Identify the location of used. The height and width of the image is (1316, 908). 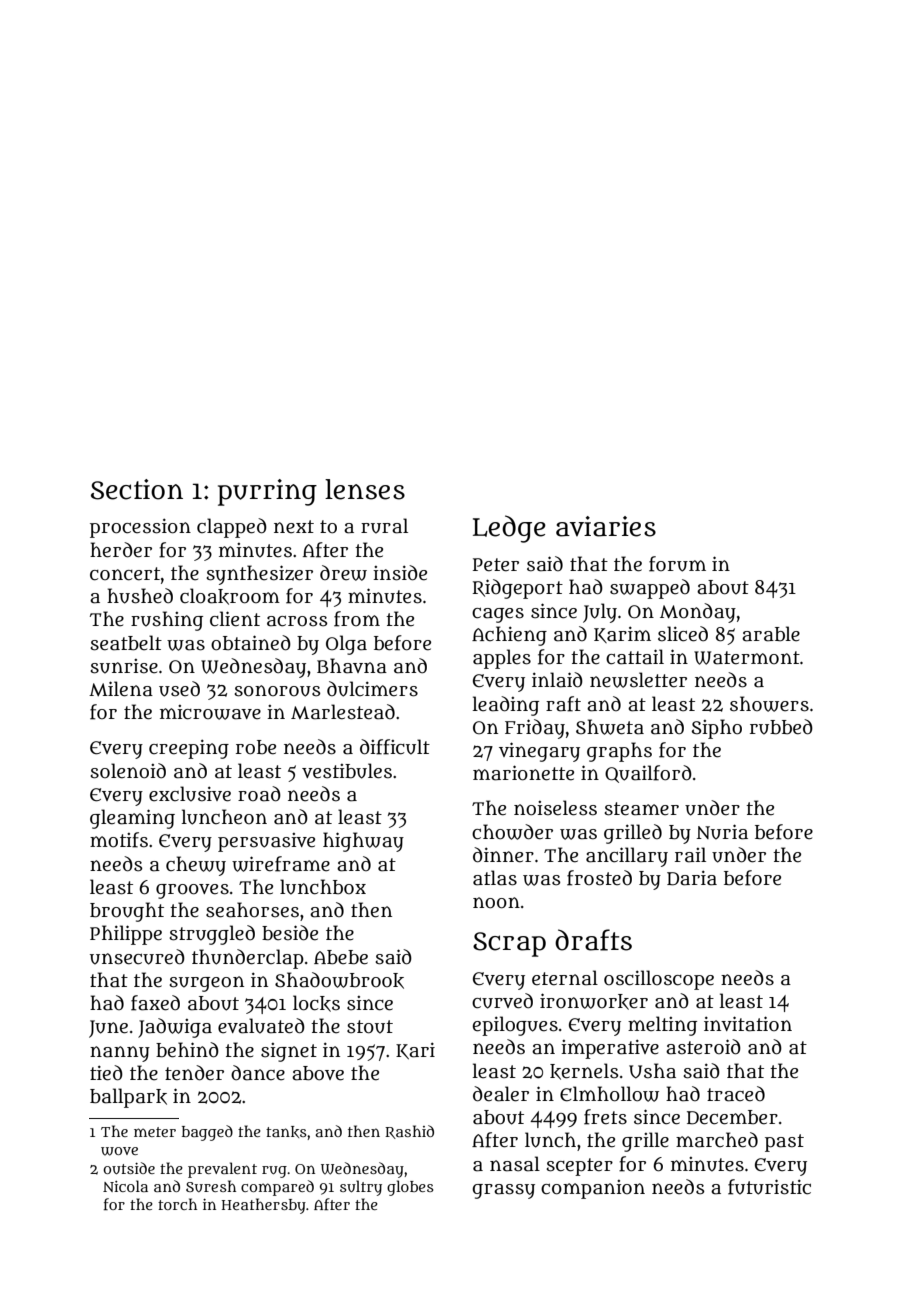
(179, 689).
